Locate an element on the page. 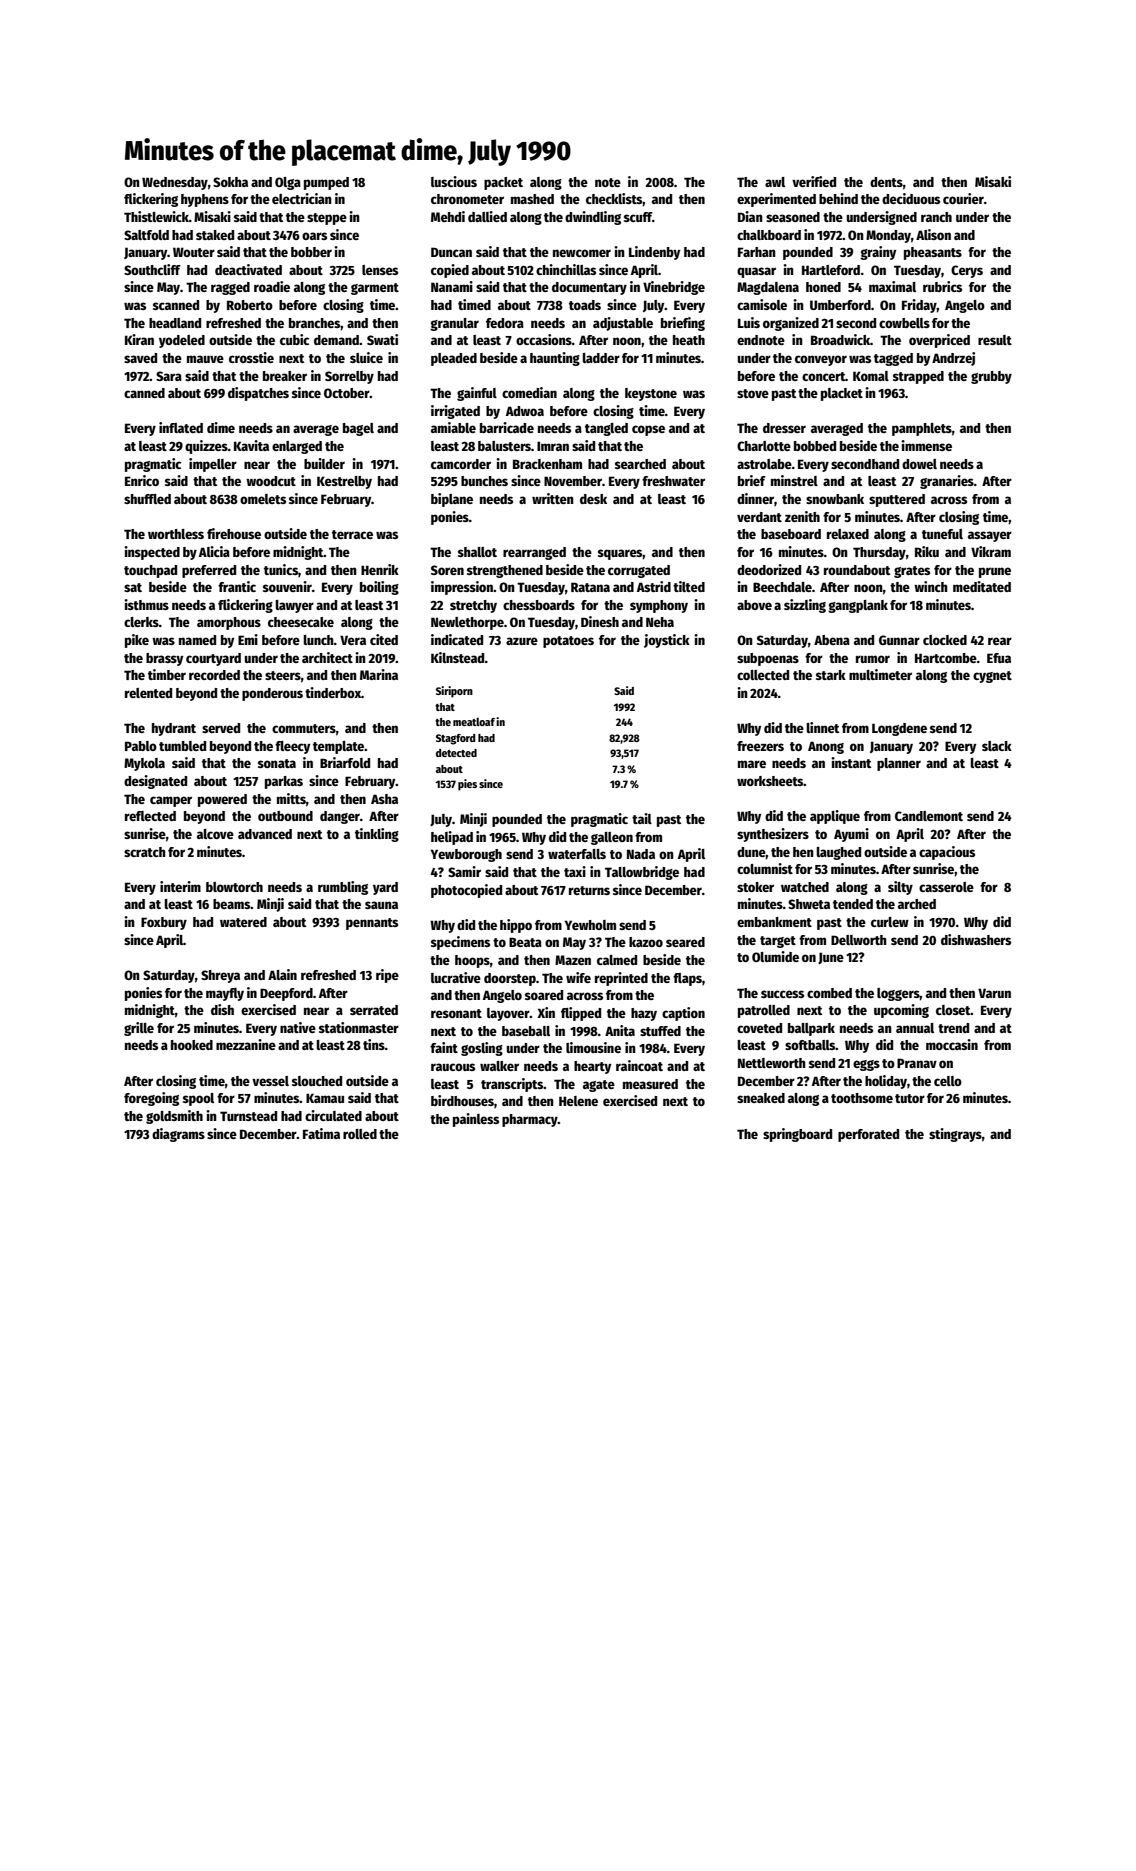 This document has height=1871, width=1136. bobber is located at coordinates (311, 252).
